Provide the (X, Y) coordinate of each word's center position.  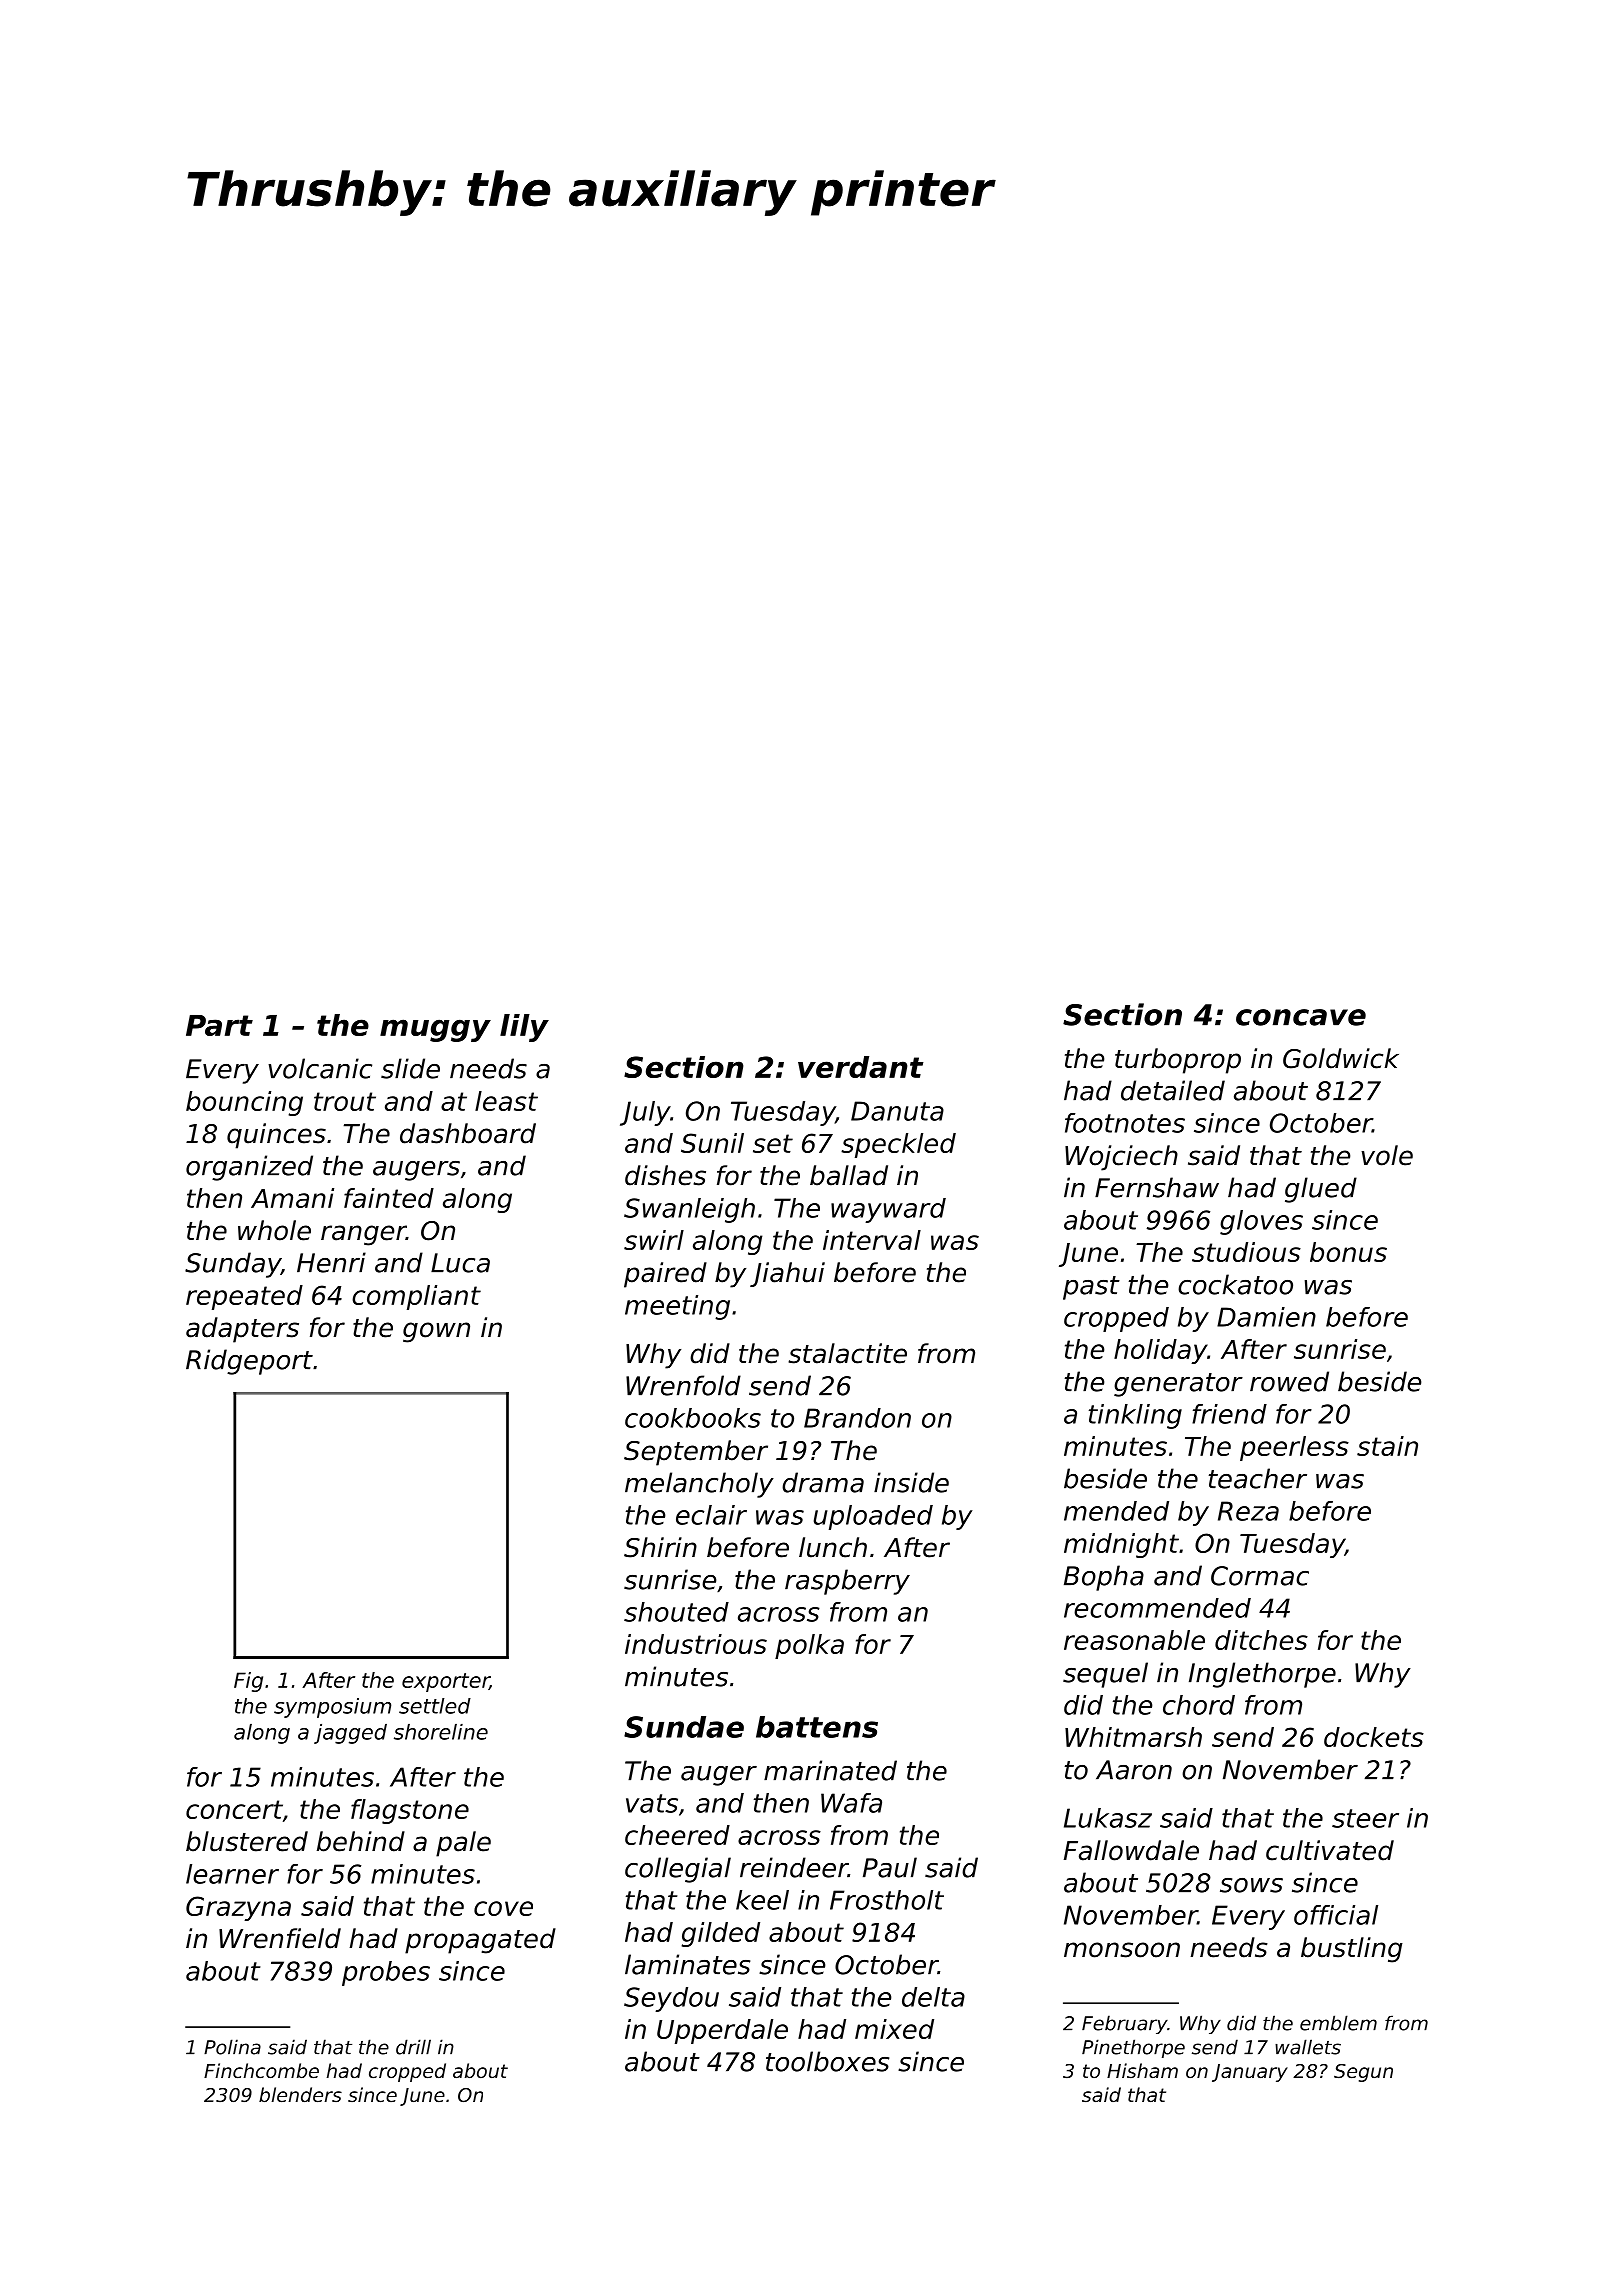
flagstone (410, 1811)
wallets (1308, 2047)
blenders (300, 2094)
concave (1301, 1017)
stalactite (847, 1353)
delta (933, 1997)
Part (219, 1025)
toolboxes (827, 2061)
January (1250, 2073)
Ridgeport (249, 1362)
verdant (861, 1067)
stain (1387, 1446)
